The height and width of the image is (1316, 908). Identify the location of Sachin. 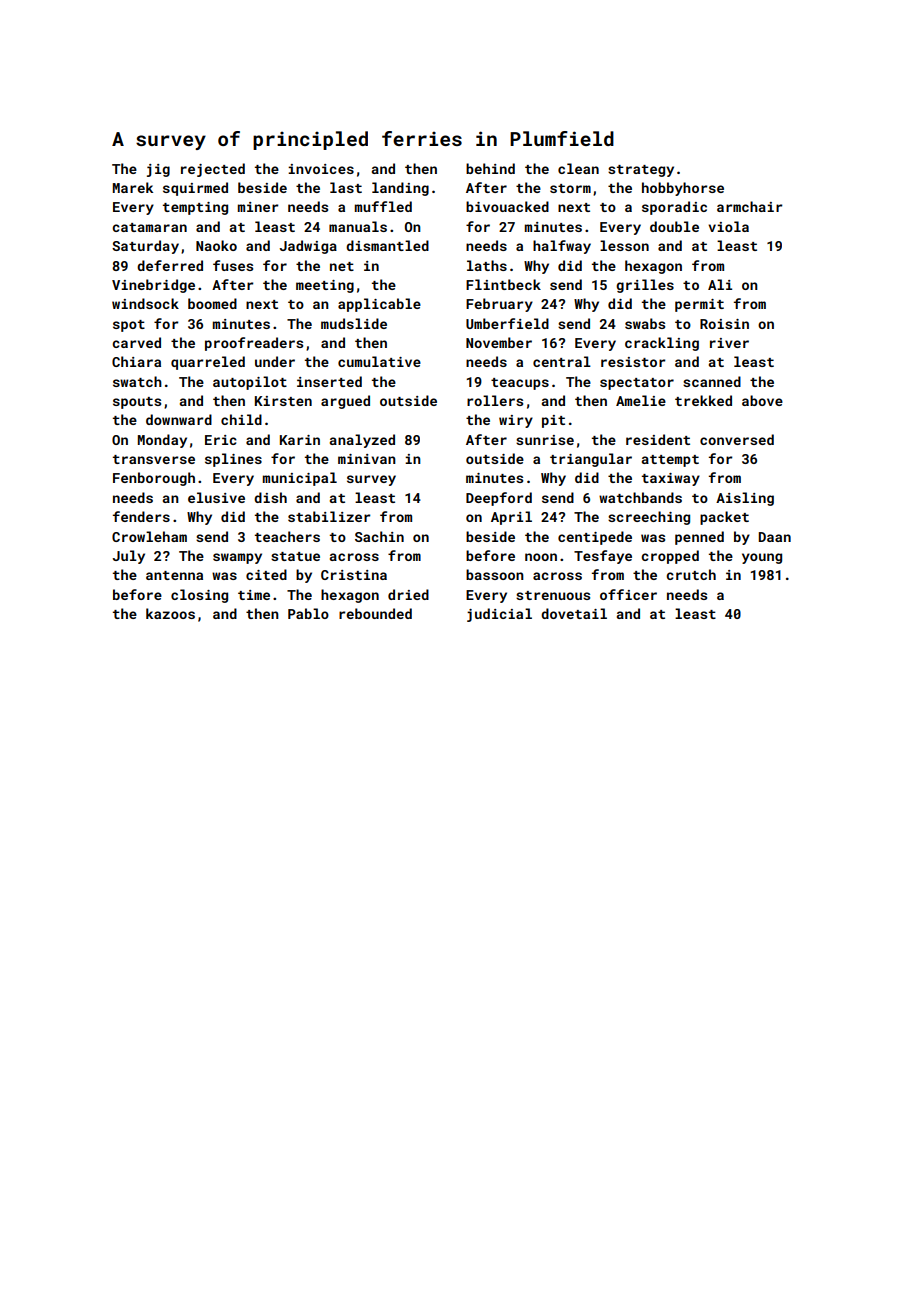
(379, 536).
